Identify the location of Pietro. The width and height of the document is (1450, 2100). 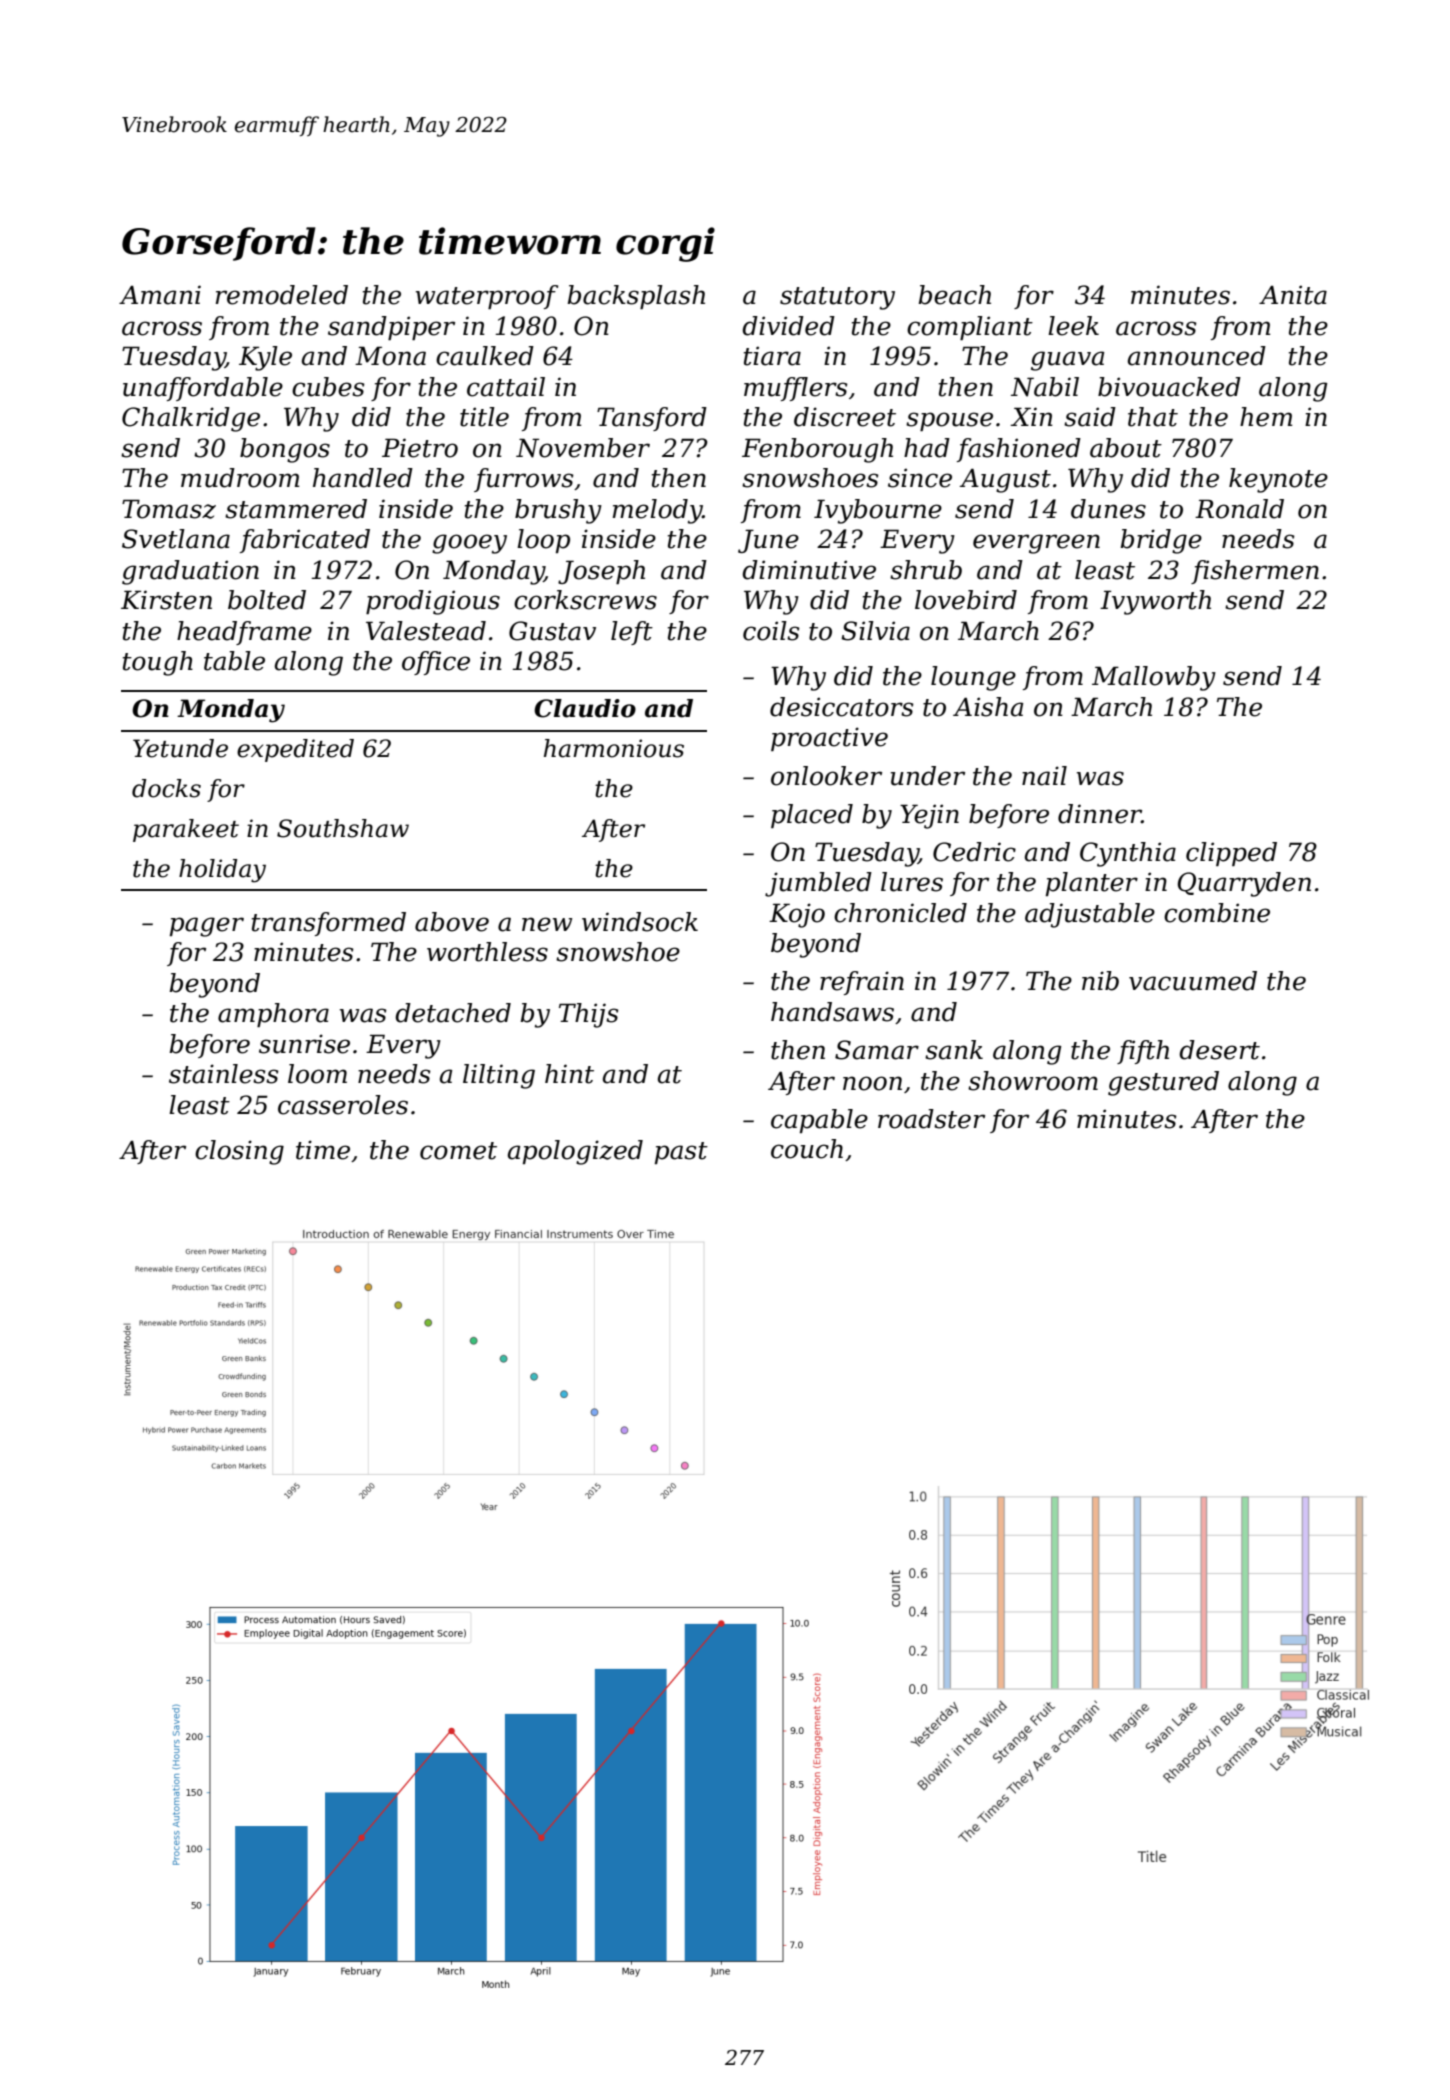
(420, 448).
